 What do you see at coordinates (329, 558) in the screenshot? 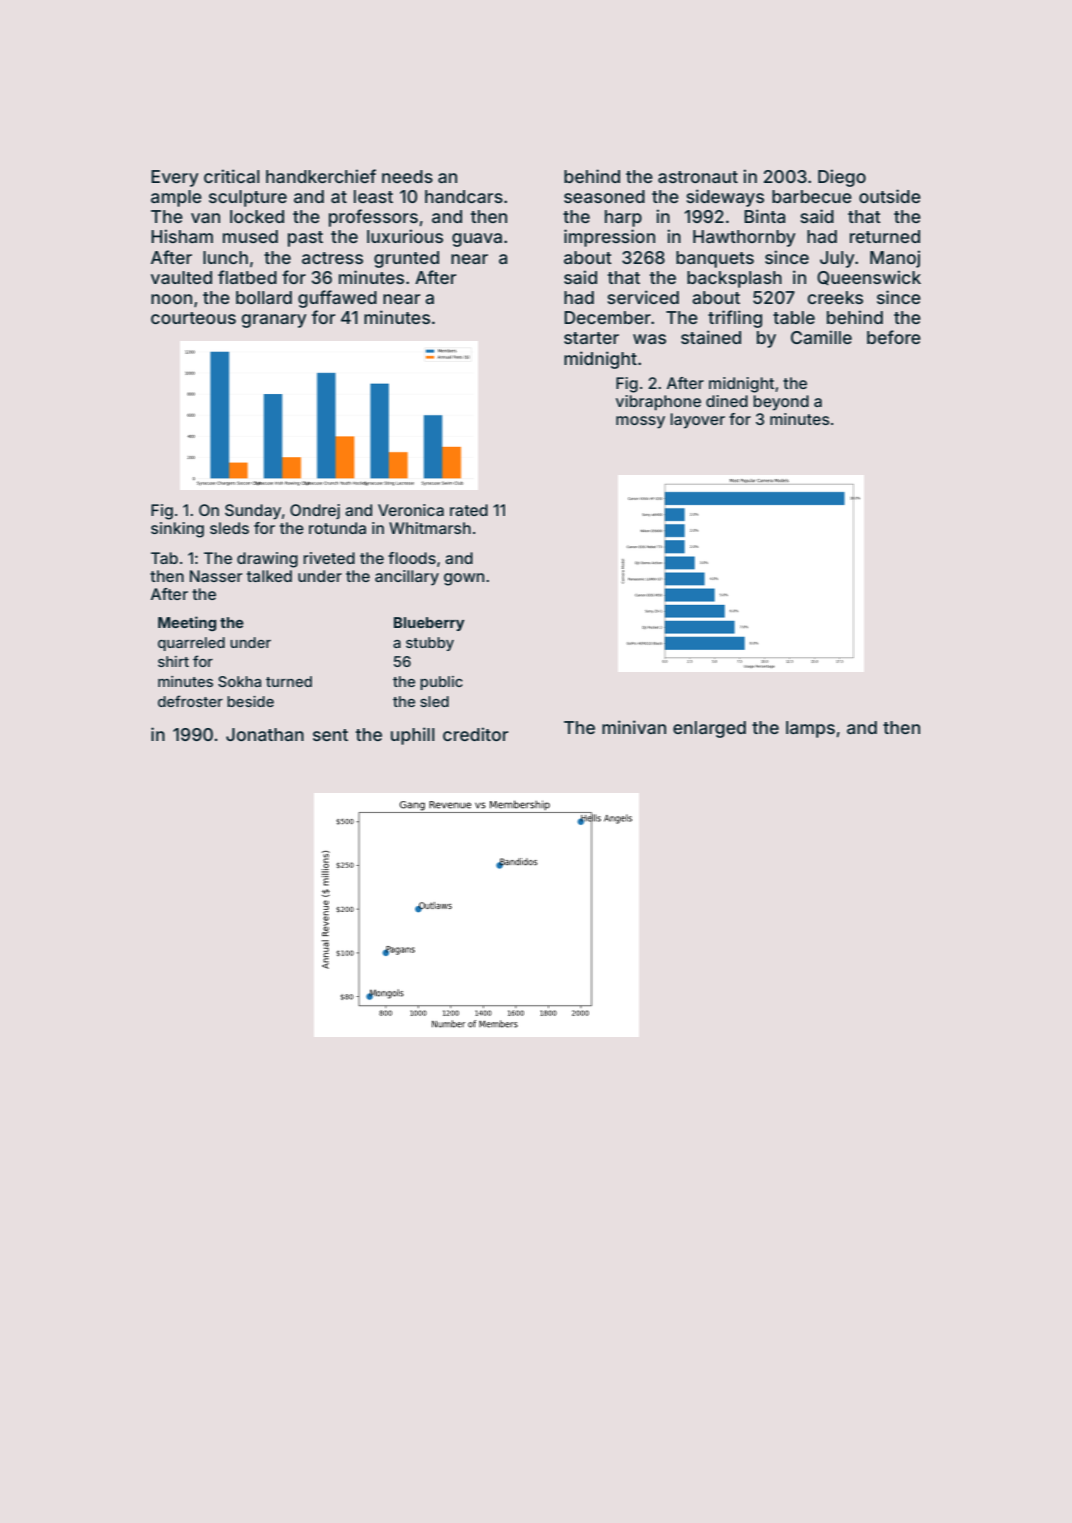
I see `riveted` at bounding box center [329, 558].
